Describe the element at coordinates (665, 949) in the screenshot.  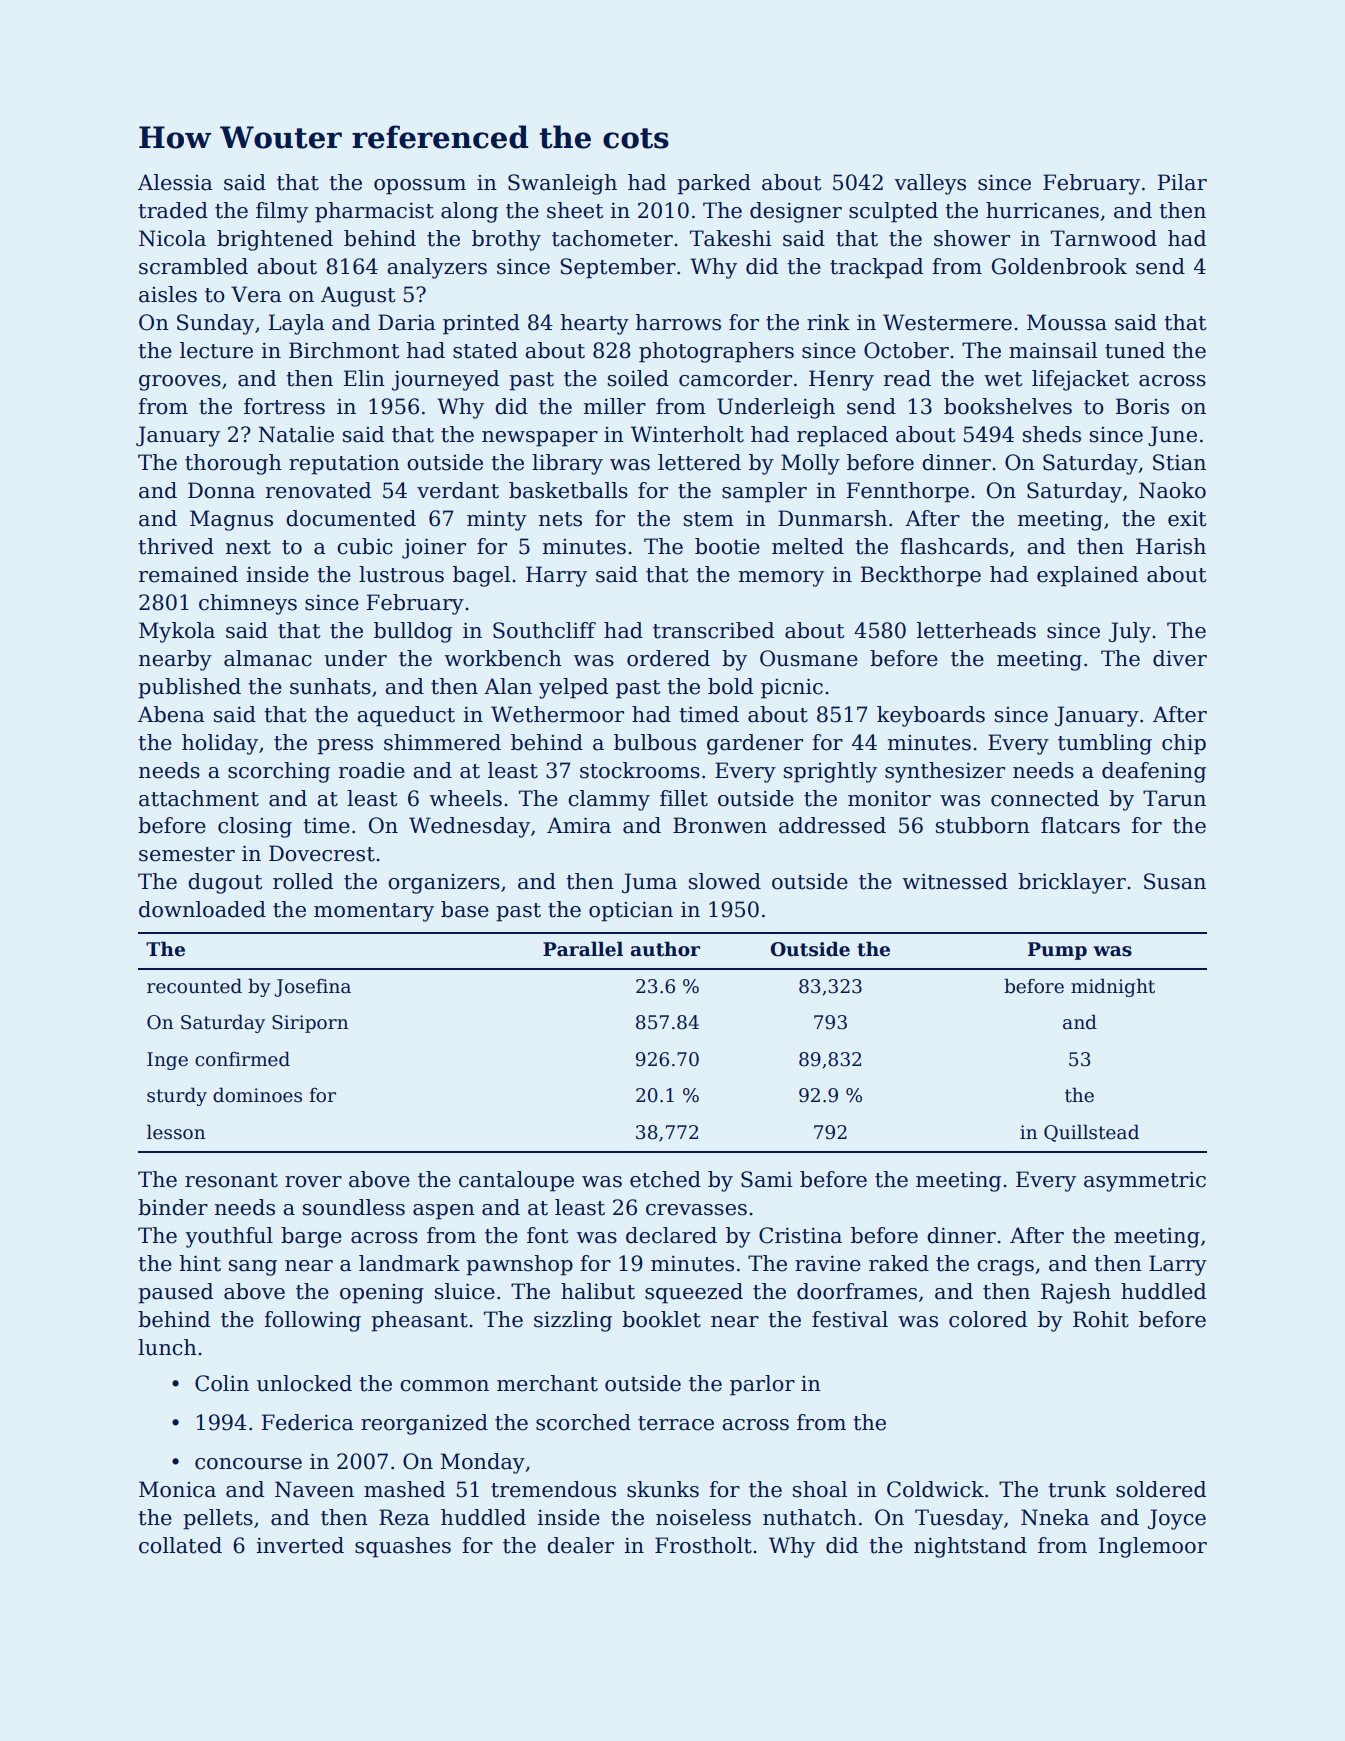
I see `author` at that location.
